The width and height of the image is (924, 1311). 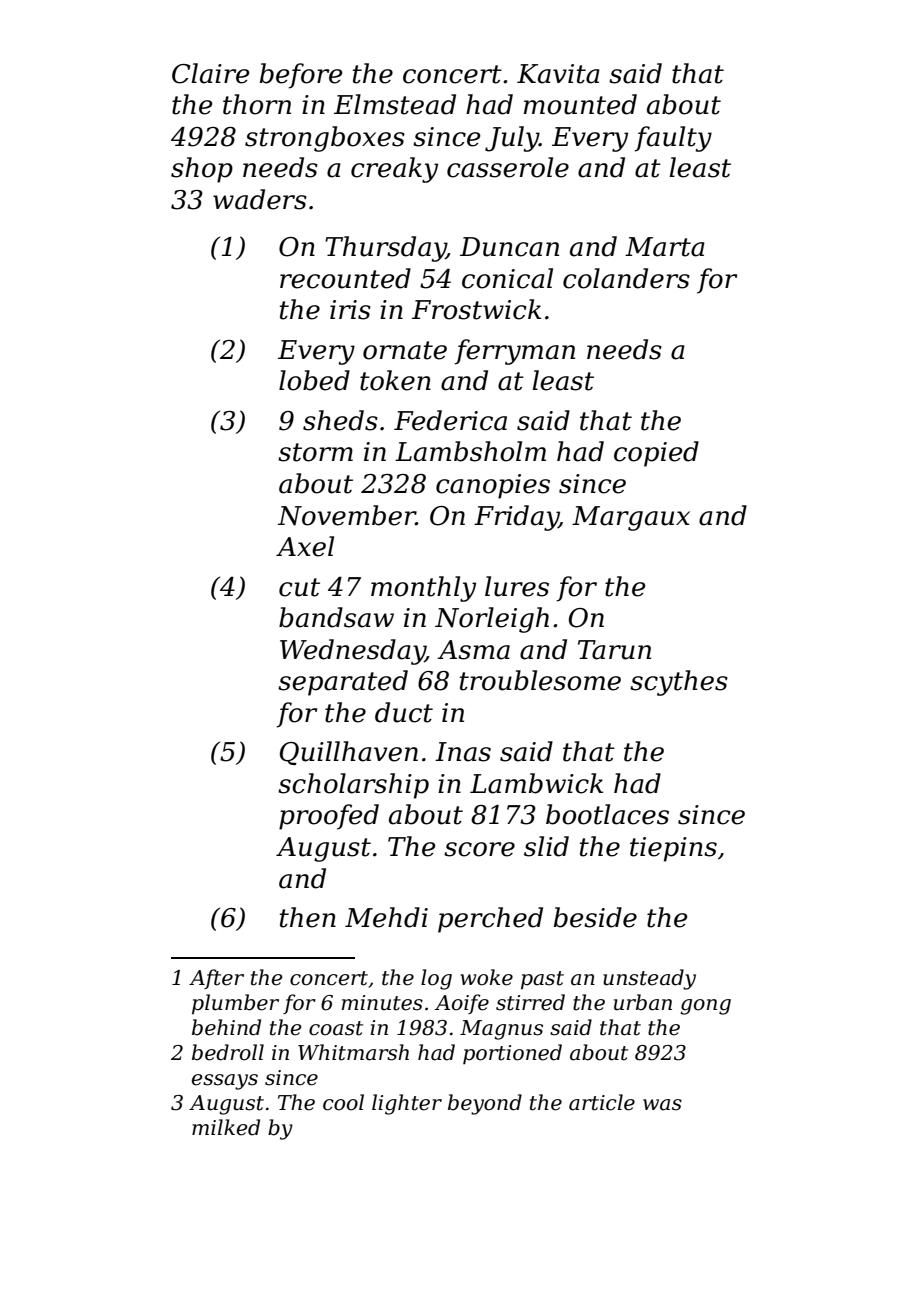 What do you see at coordinates (673, 139) in the image?
I see `faulty` at bounding box center [673, 139].
